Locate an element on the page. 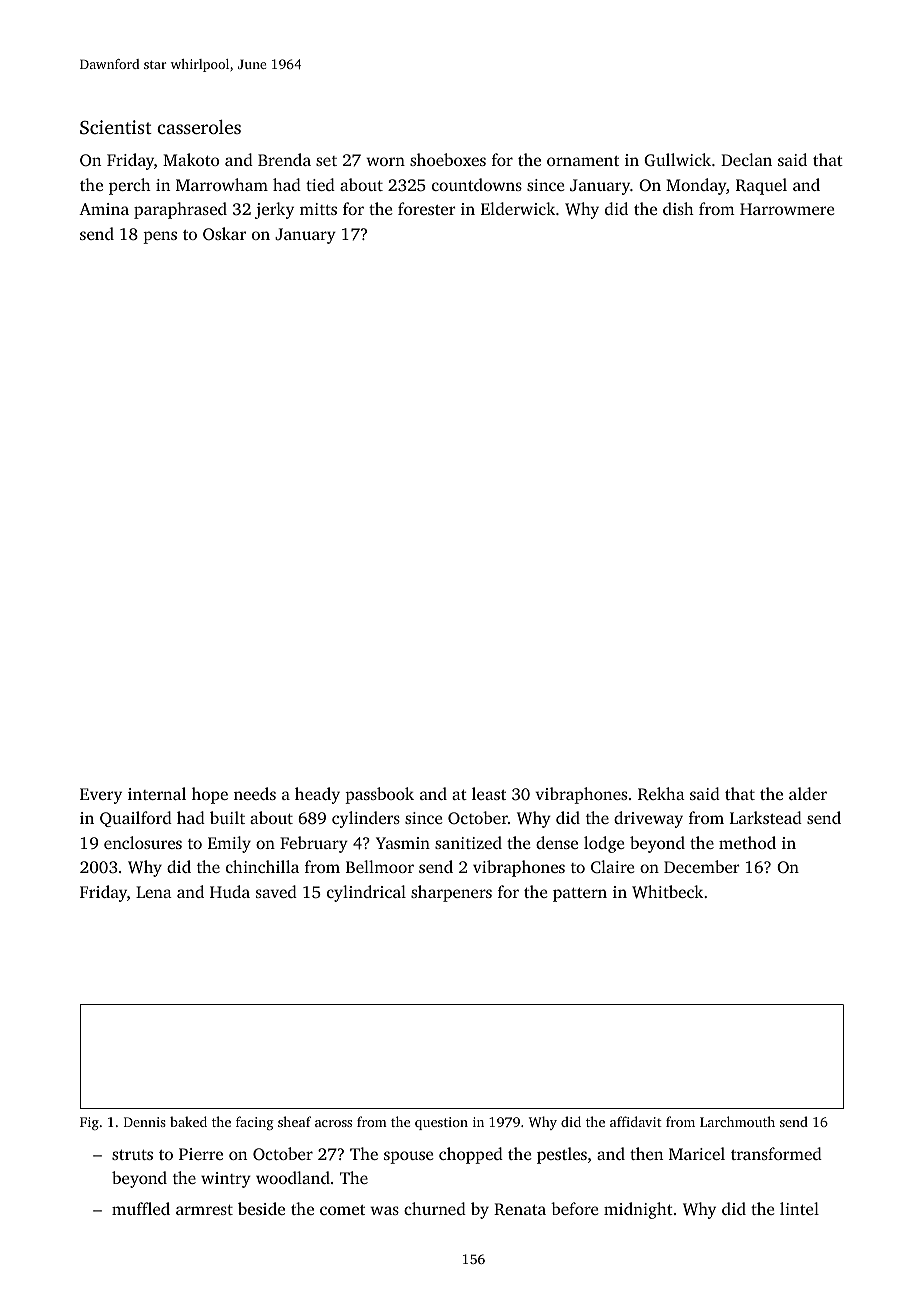 This page has width=924, height=1308. perch is located at coordinates (130, 186).
